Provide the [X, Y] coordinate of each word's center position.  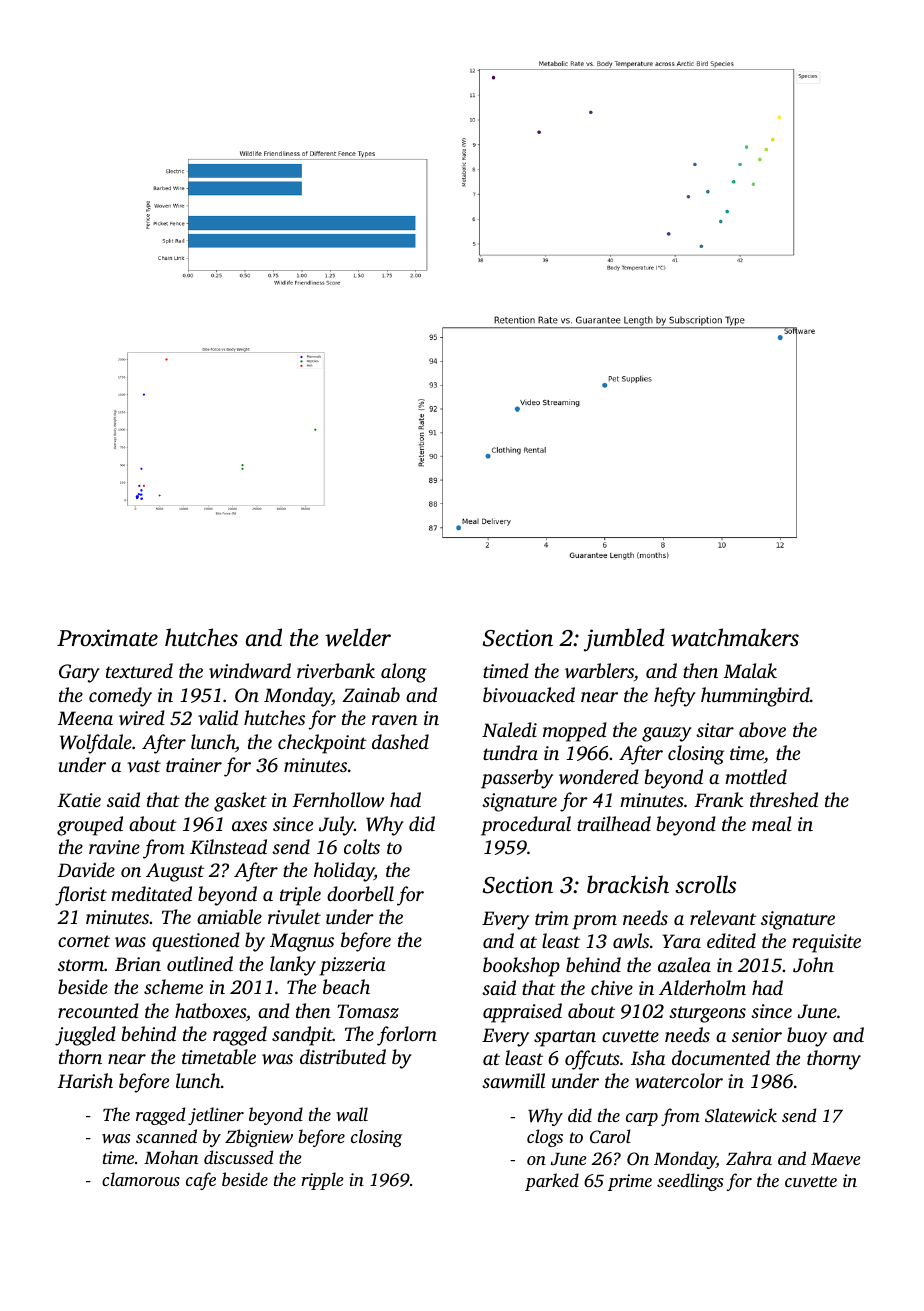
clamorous [141, 1179]
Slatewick [741, 1115]
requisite [826, 943]
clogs [545, 1138]
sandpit [302, 1036]
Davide [86, 869]
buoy [807, 1037]
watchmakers [735, 637]
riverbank [336, 670]
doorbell [360, 893]
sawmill [513, 1080]
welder [358, 637]
